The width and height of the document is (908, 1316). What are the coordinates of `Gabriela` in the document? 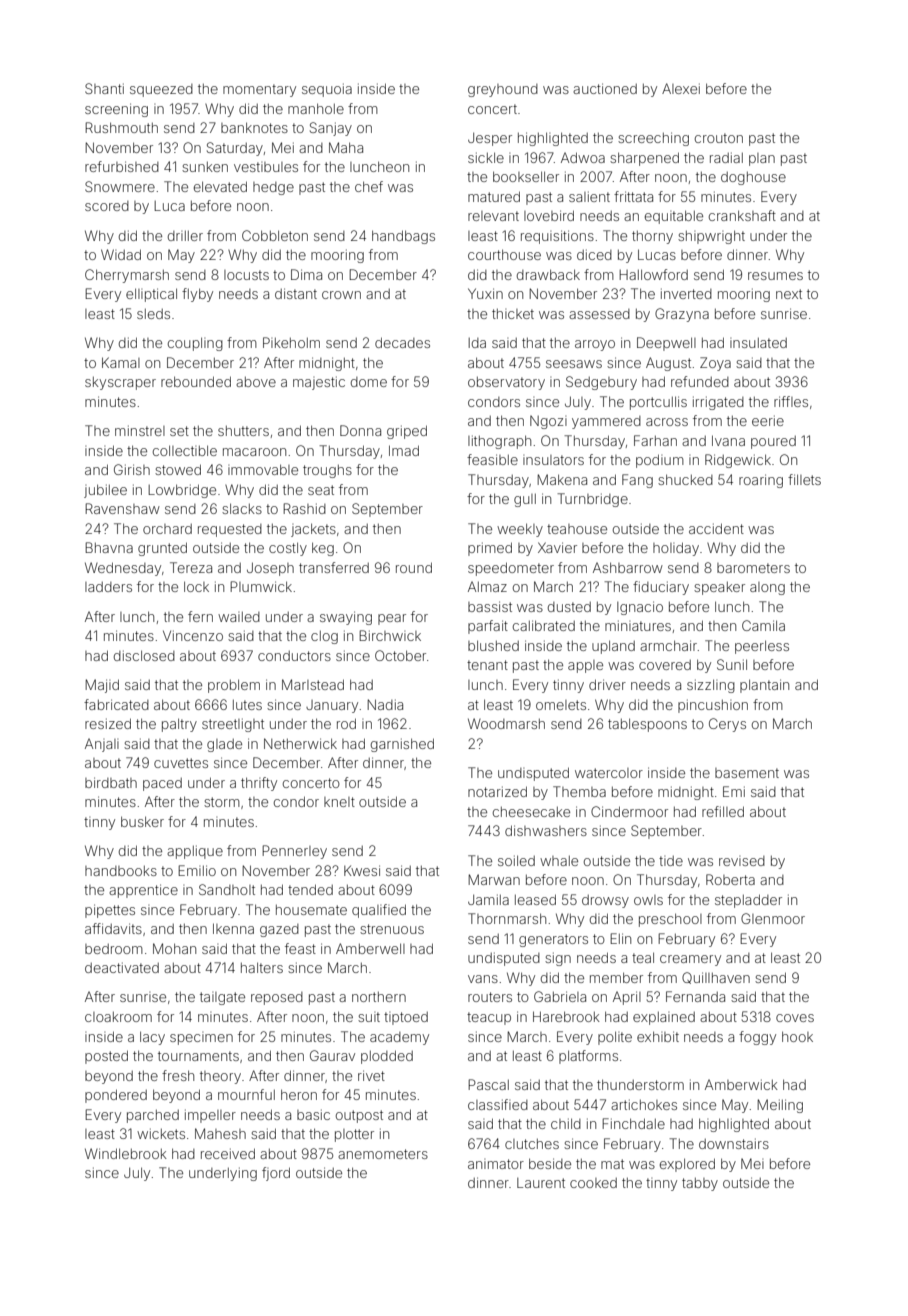 It's located at (560, 996).
